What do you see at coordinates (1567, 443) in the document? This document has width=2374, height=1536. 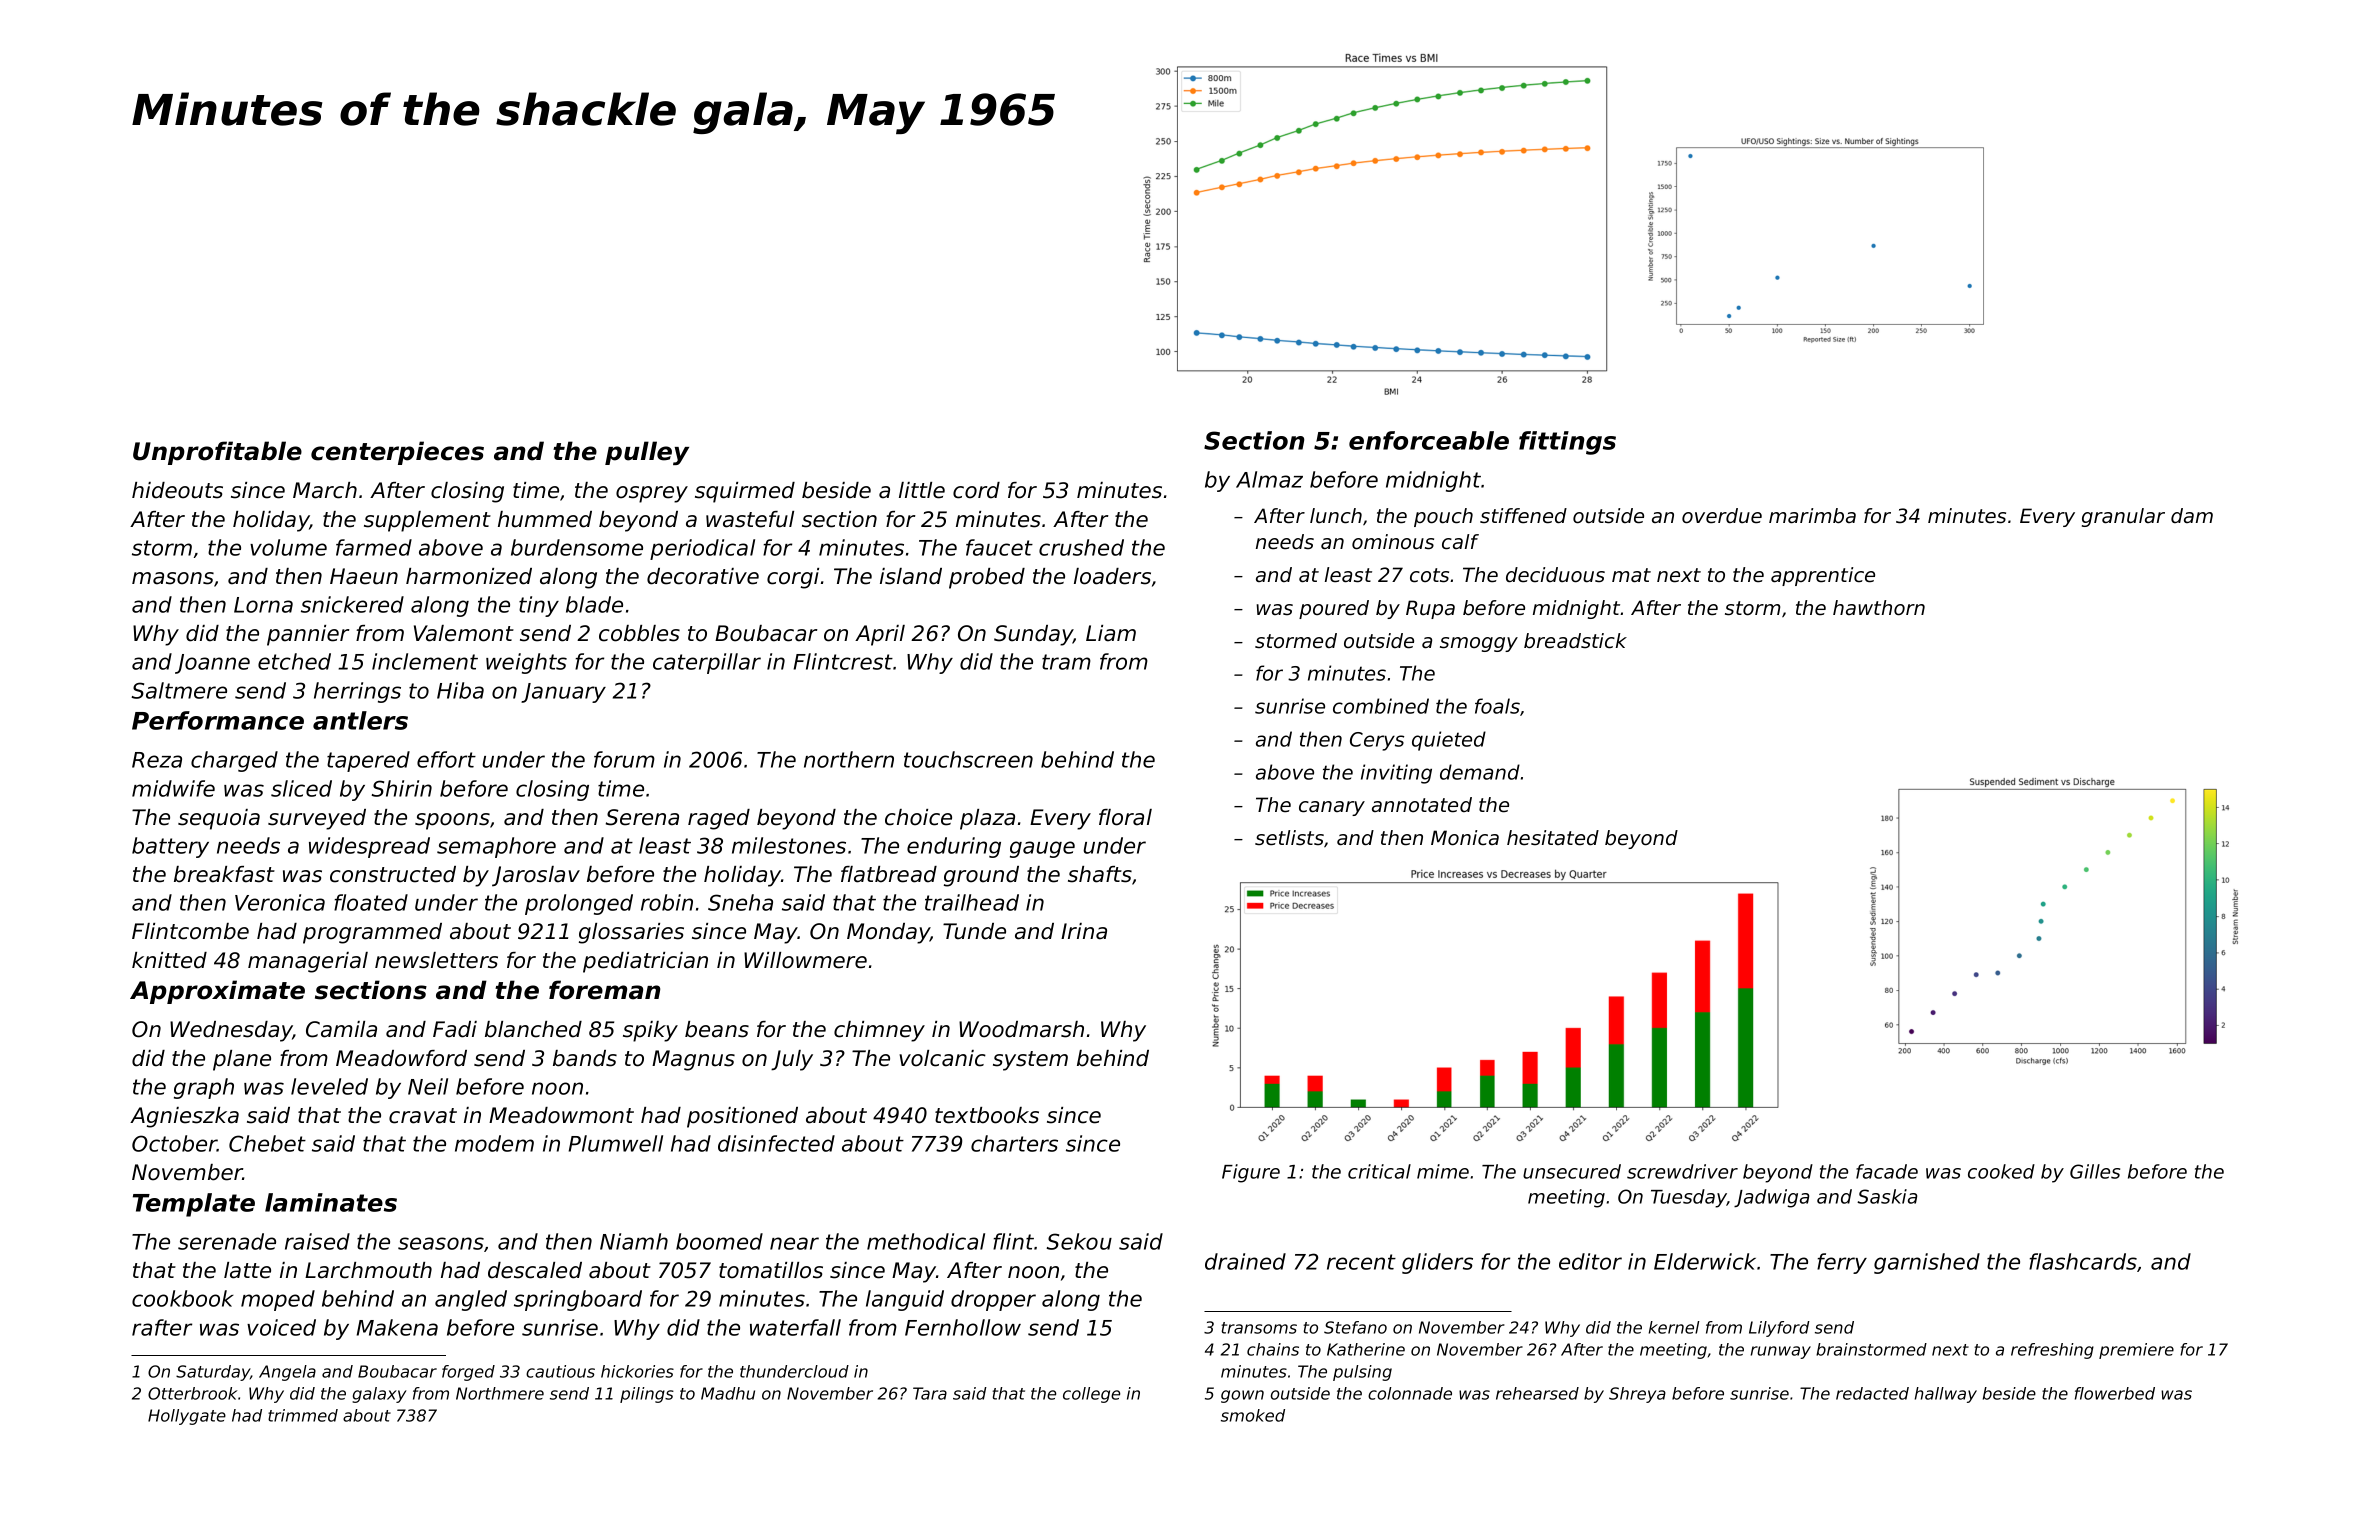 I see `fittings` at bounding box center [1567, 443].
